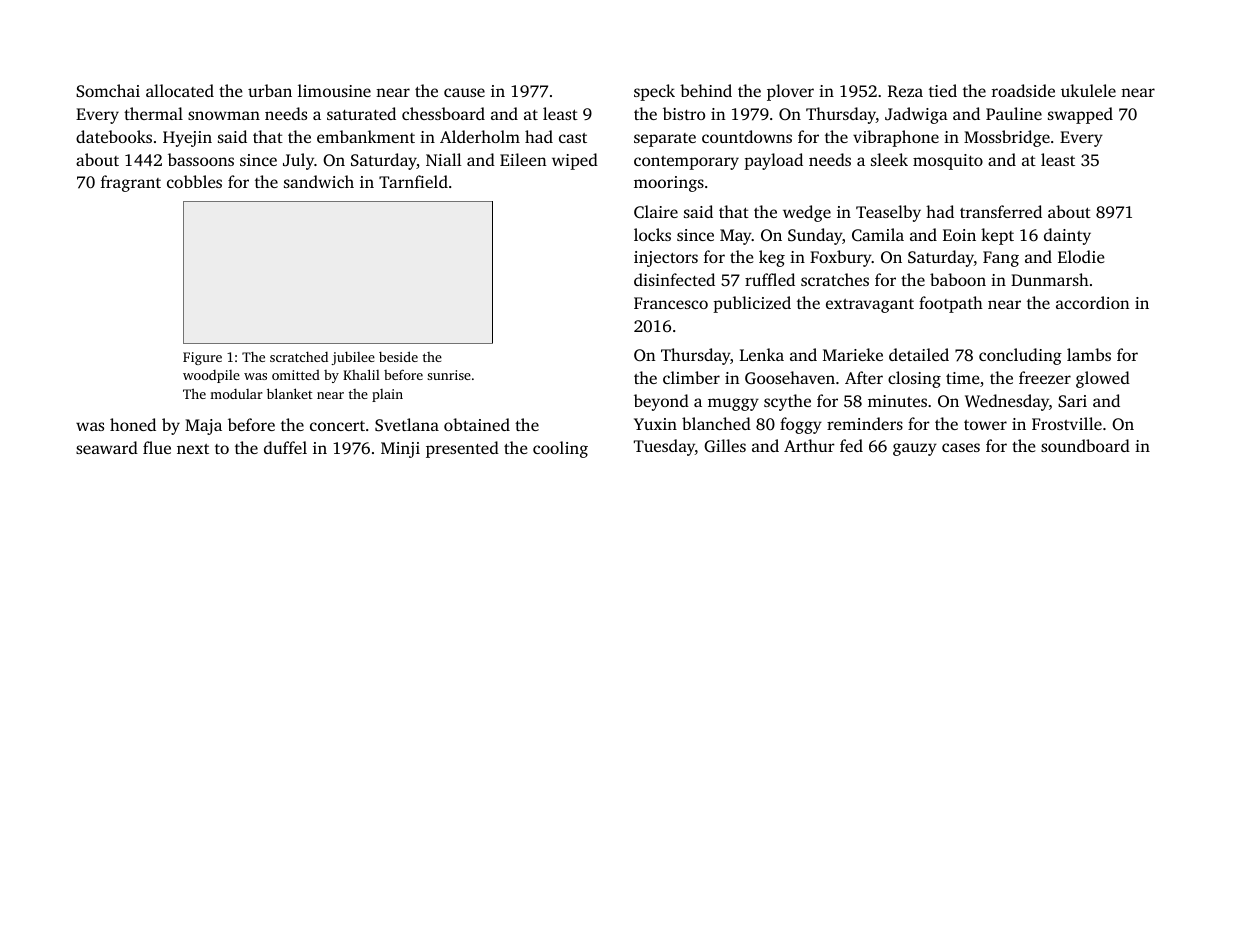 The width and height of the screenshot is (1233, 952). Describe the element at coordinates (464, 92) in the screenshot. I see `cause` at that location.
